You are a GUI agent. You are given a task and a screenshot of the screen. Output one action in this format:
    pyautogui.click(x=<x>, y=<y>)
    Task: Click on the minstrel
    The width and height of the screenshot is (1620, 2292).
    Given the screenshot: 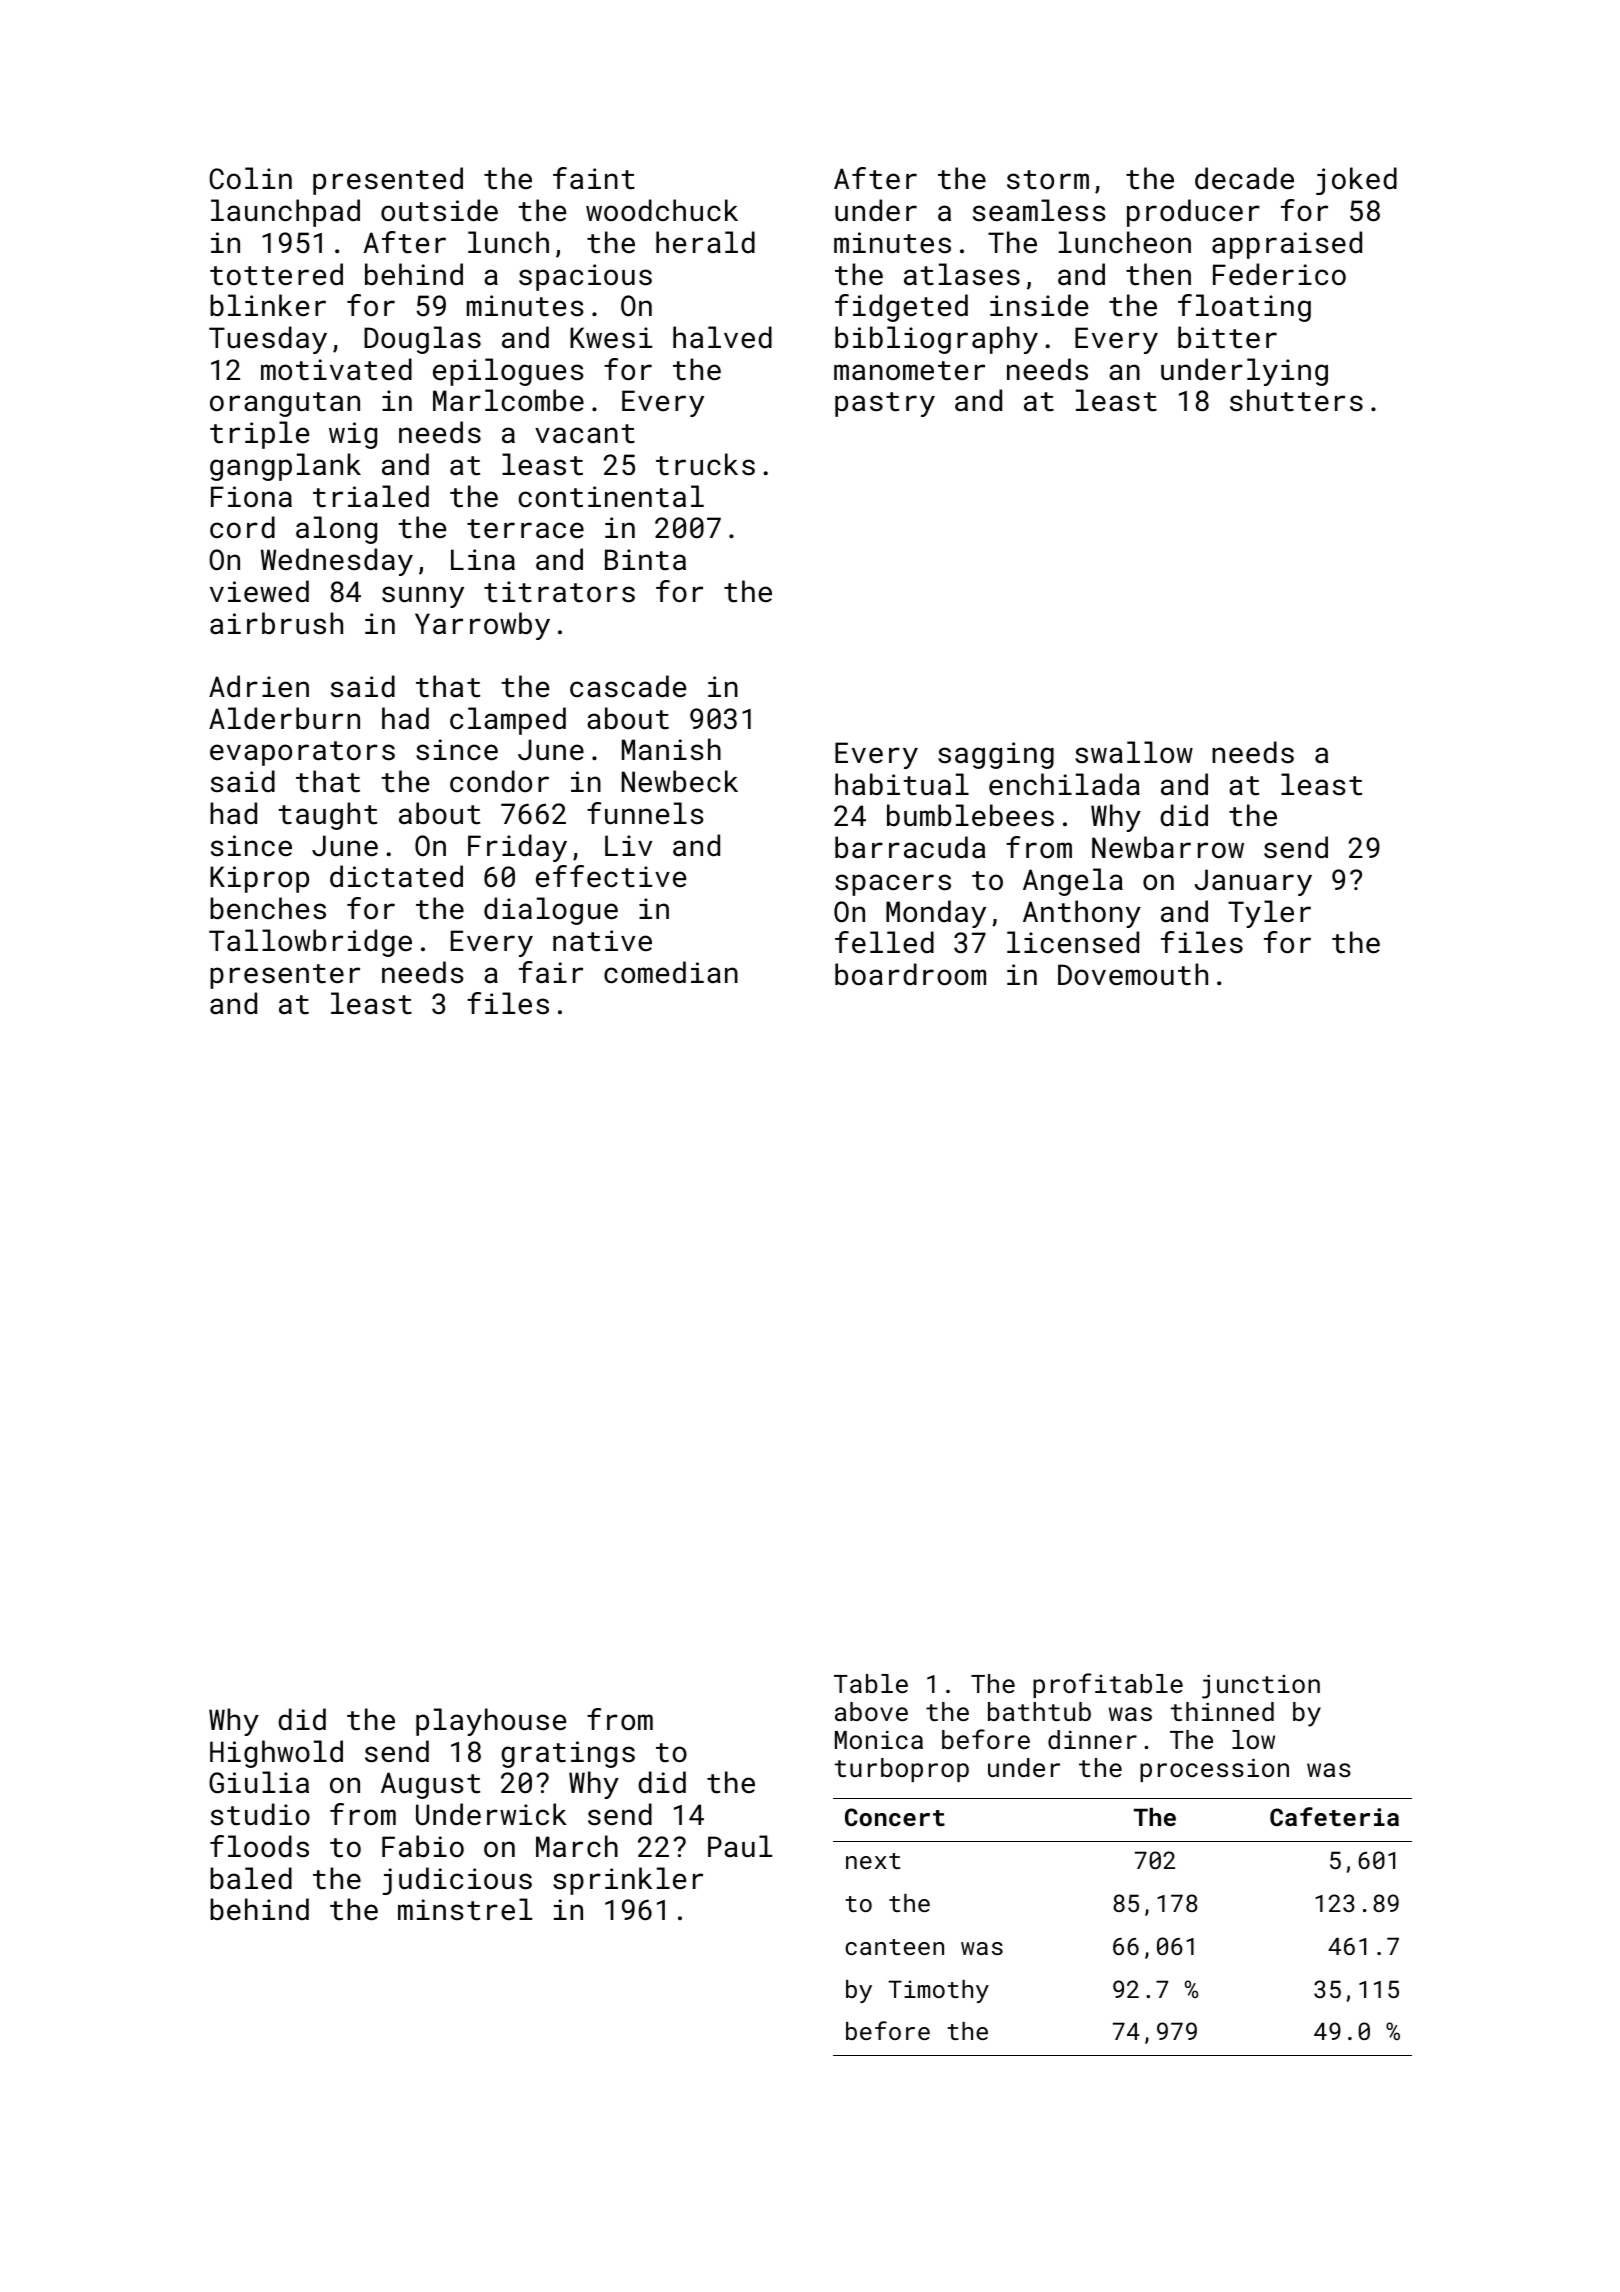 What is the action you would take?
    pyautogui.click(x=465, y=1909)
